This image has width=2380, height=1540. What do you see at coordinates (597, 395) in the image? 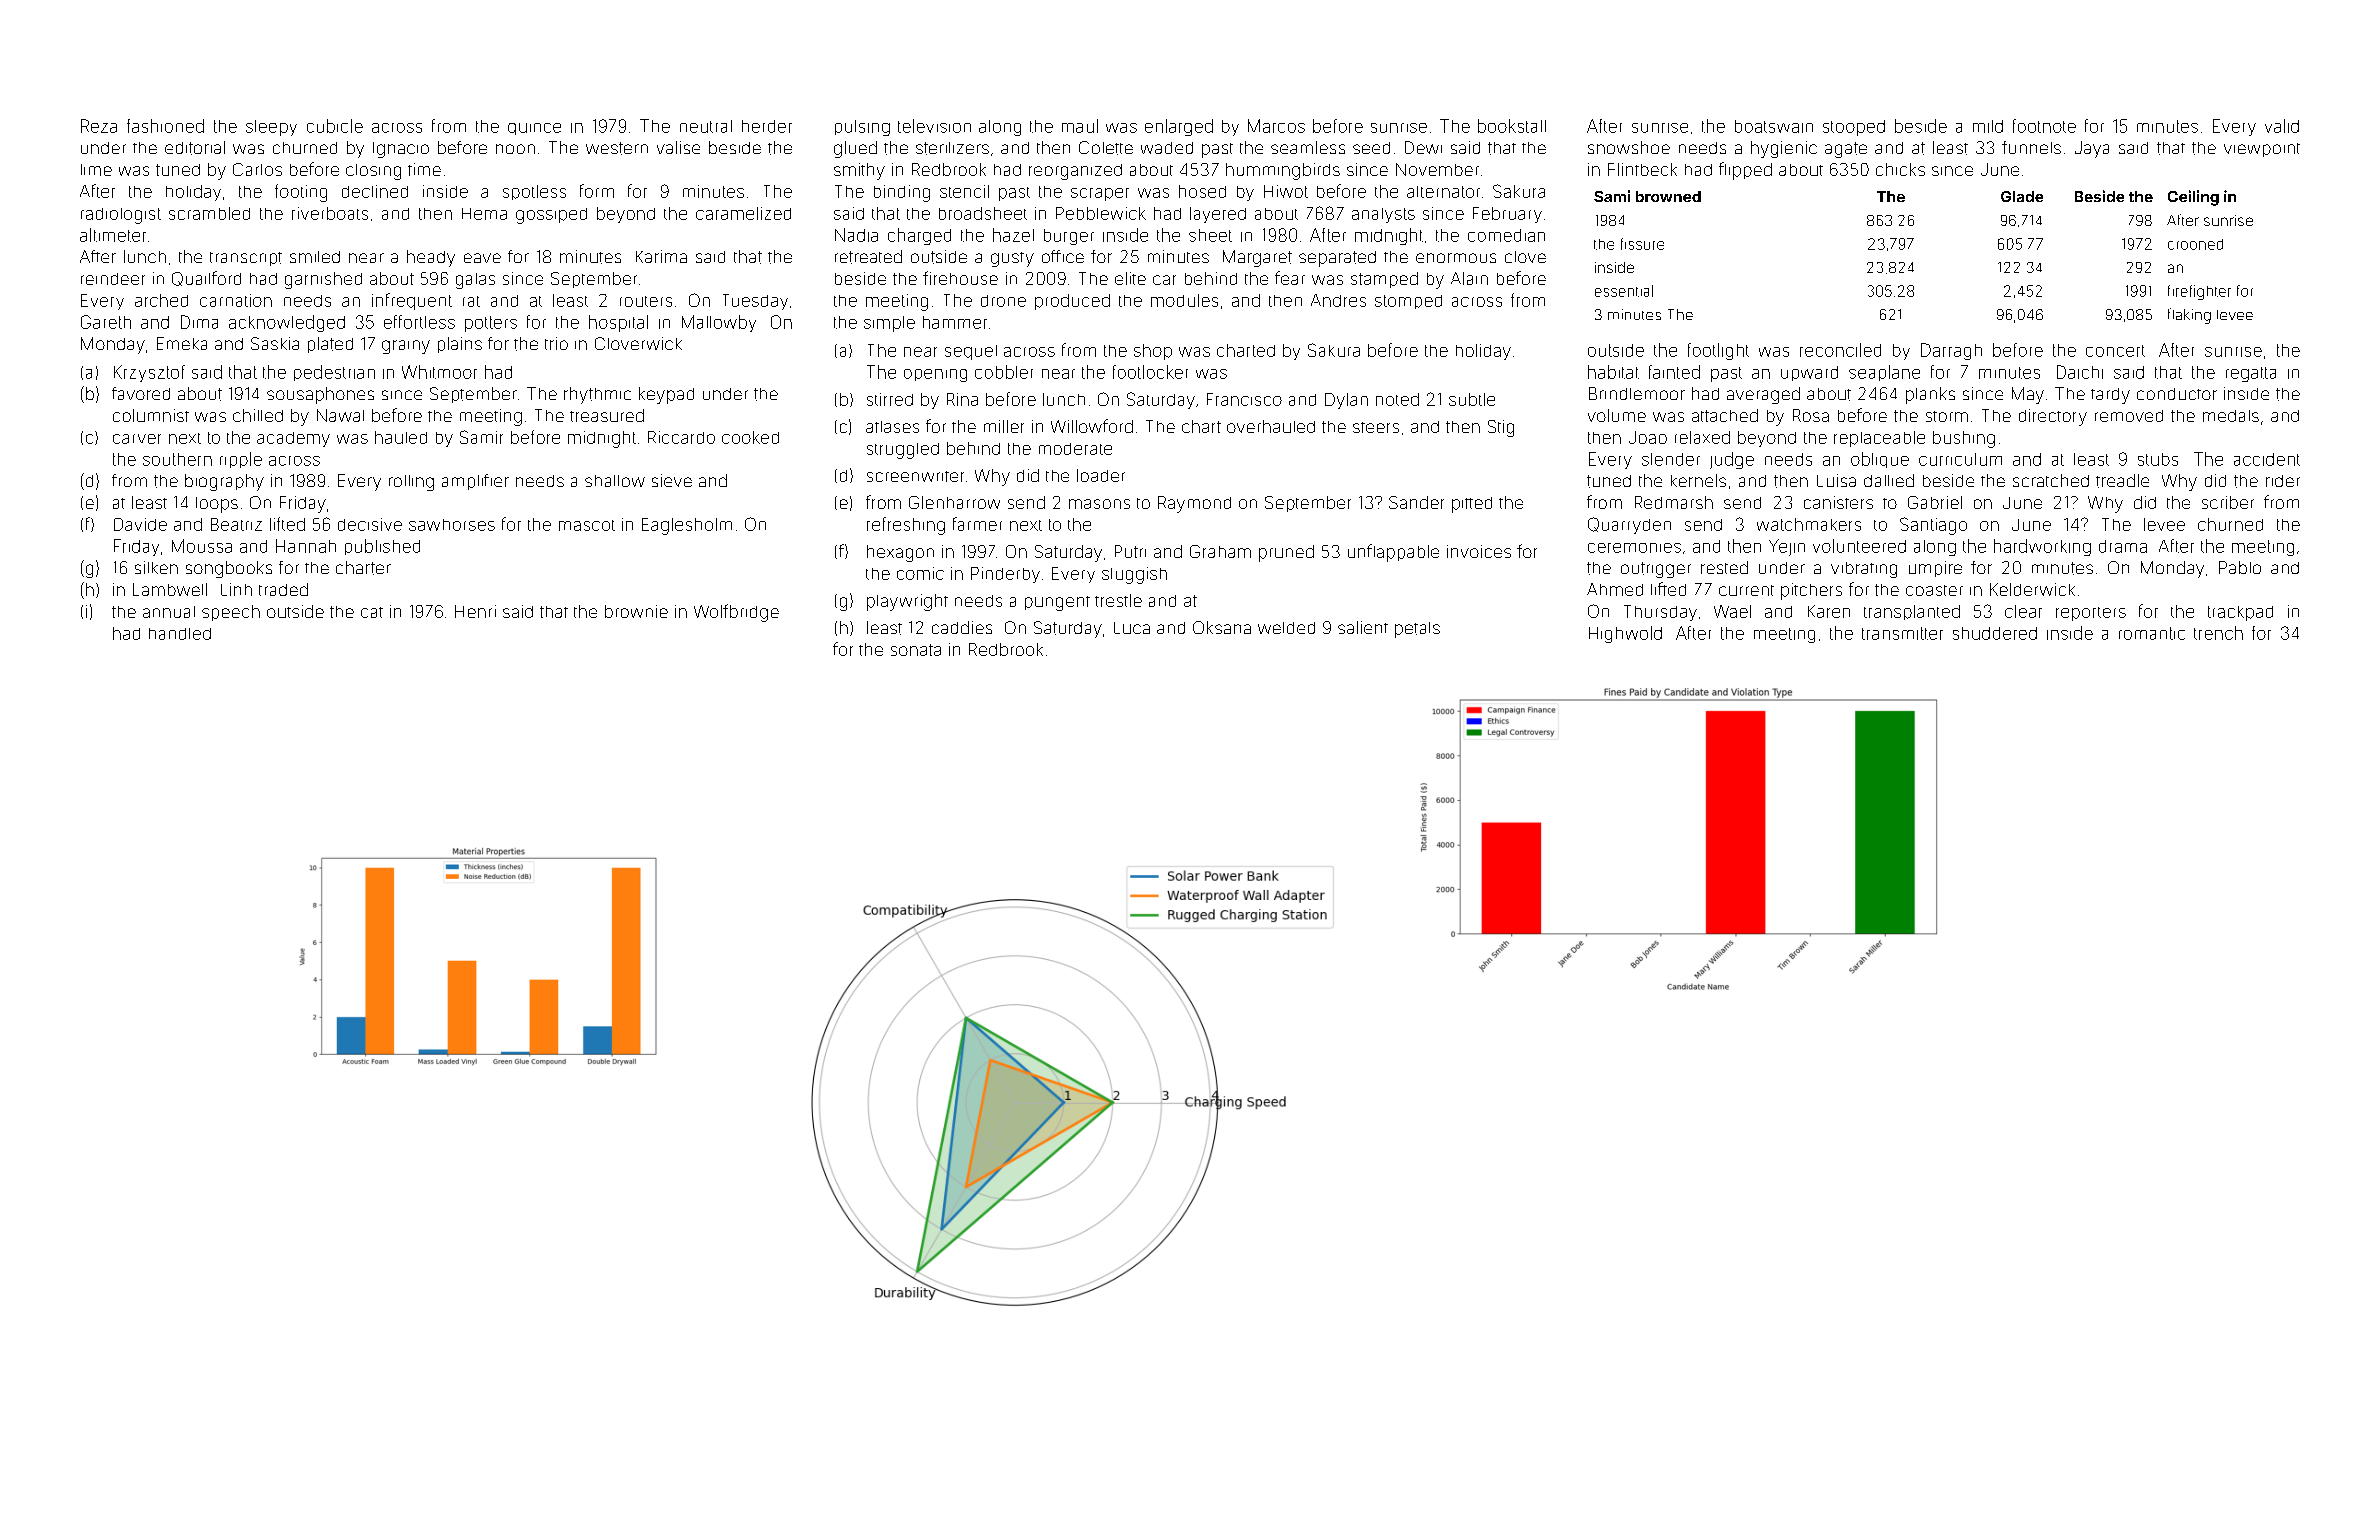
I see `rhythmic` at bounding box center [597, 395].
